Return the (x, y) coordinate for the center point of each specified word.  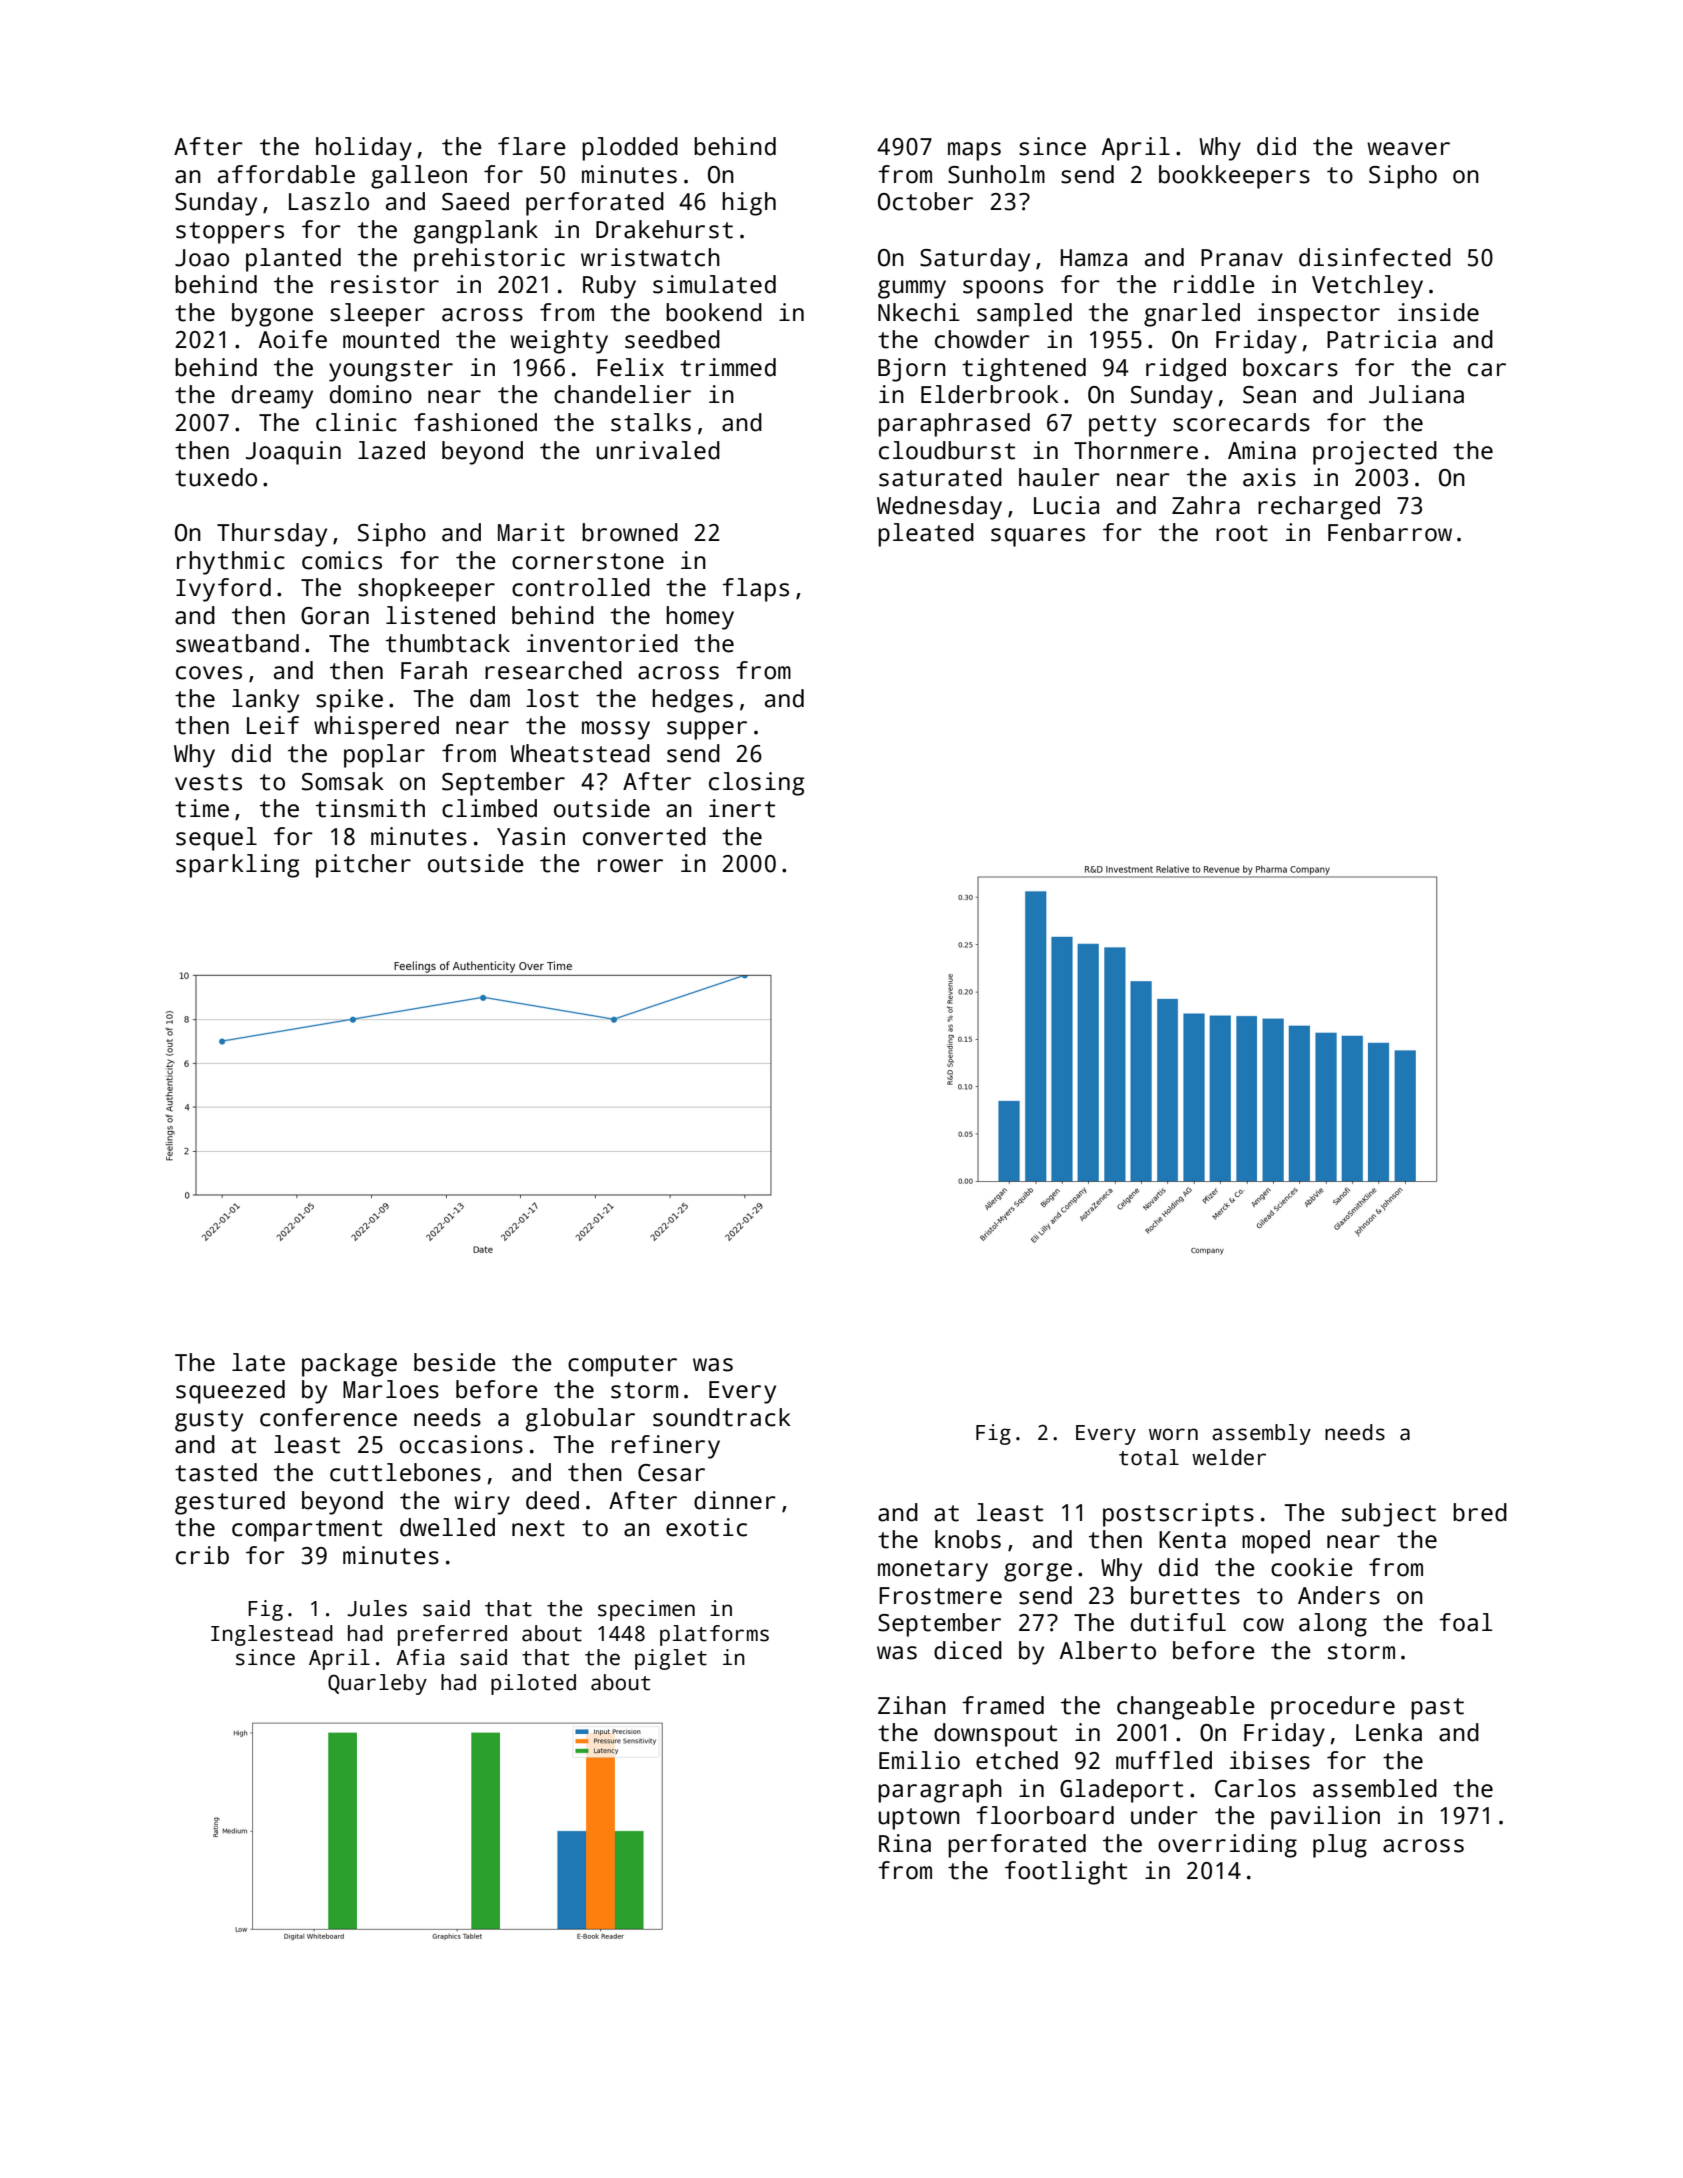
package (349, 1365)
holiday (364, 149)
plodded (630, 149)
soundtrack (722, 1417)
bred (1480, 1512)
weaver (1408, 149)
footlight (1066, 1873)
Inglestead (272, 1635)
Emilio (919, 1760)
